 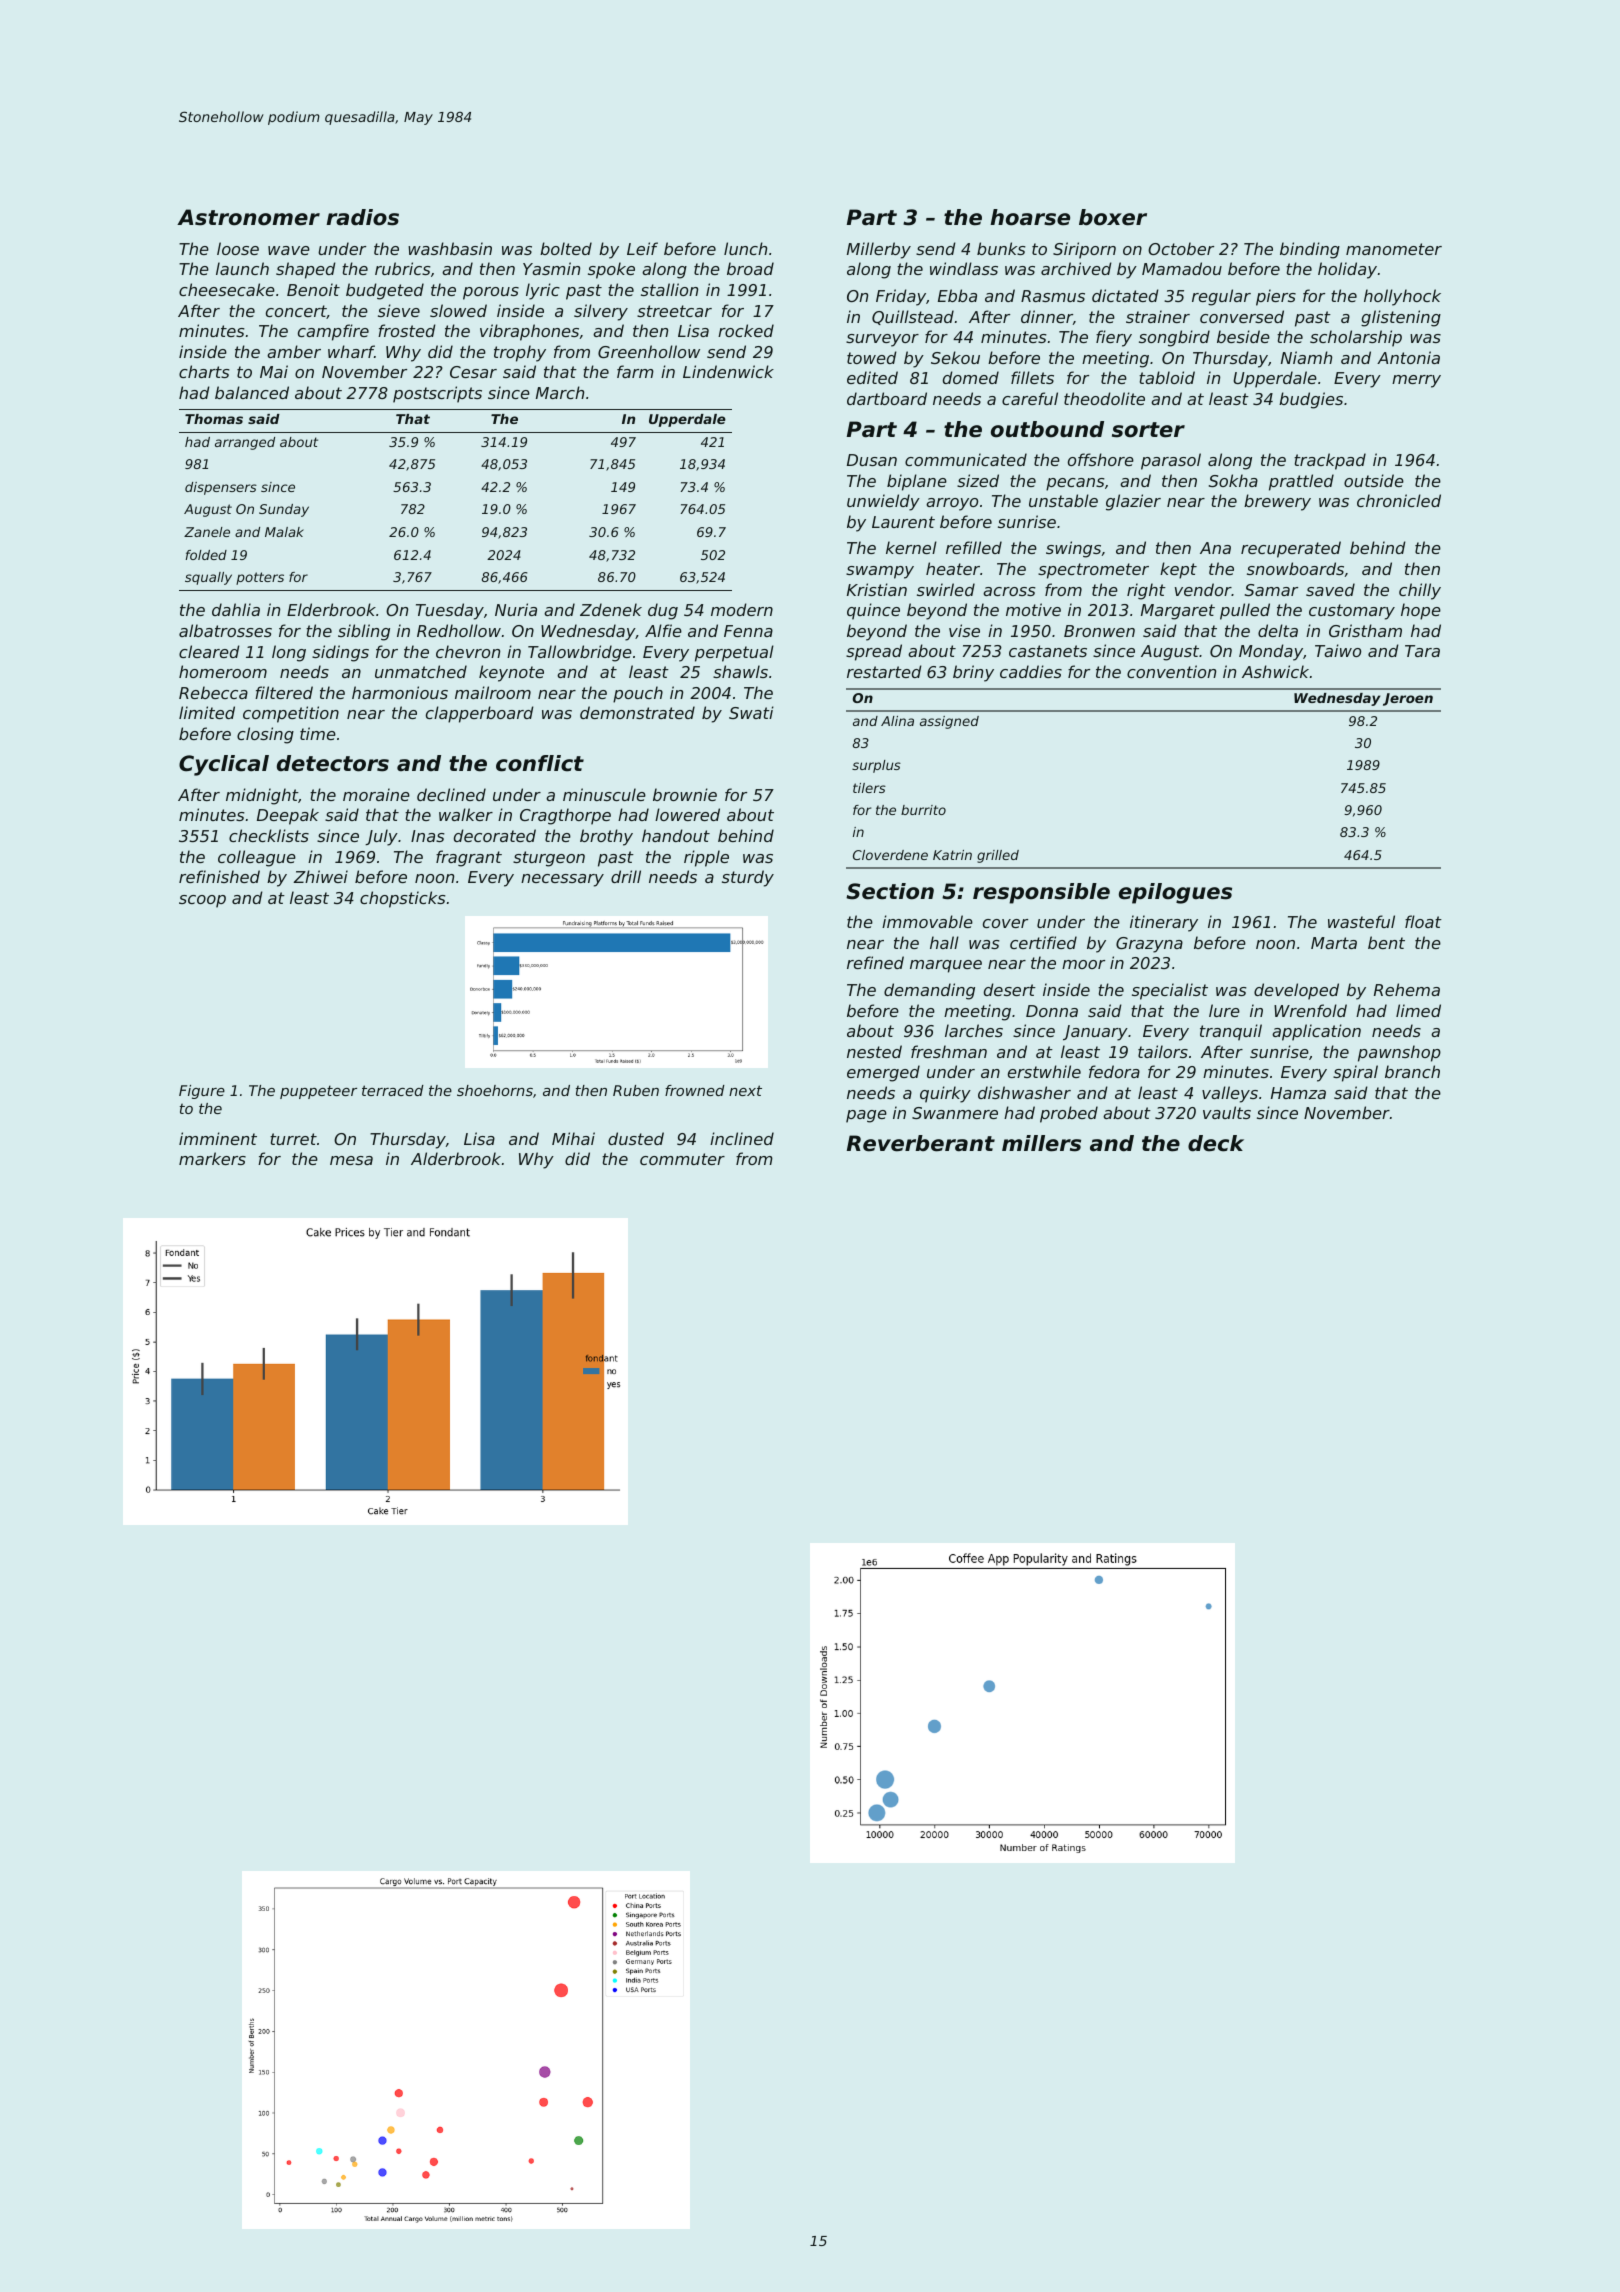 I want to click on millers, so click(x=1041, y=1143).
